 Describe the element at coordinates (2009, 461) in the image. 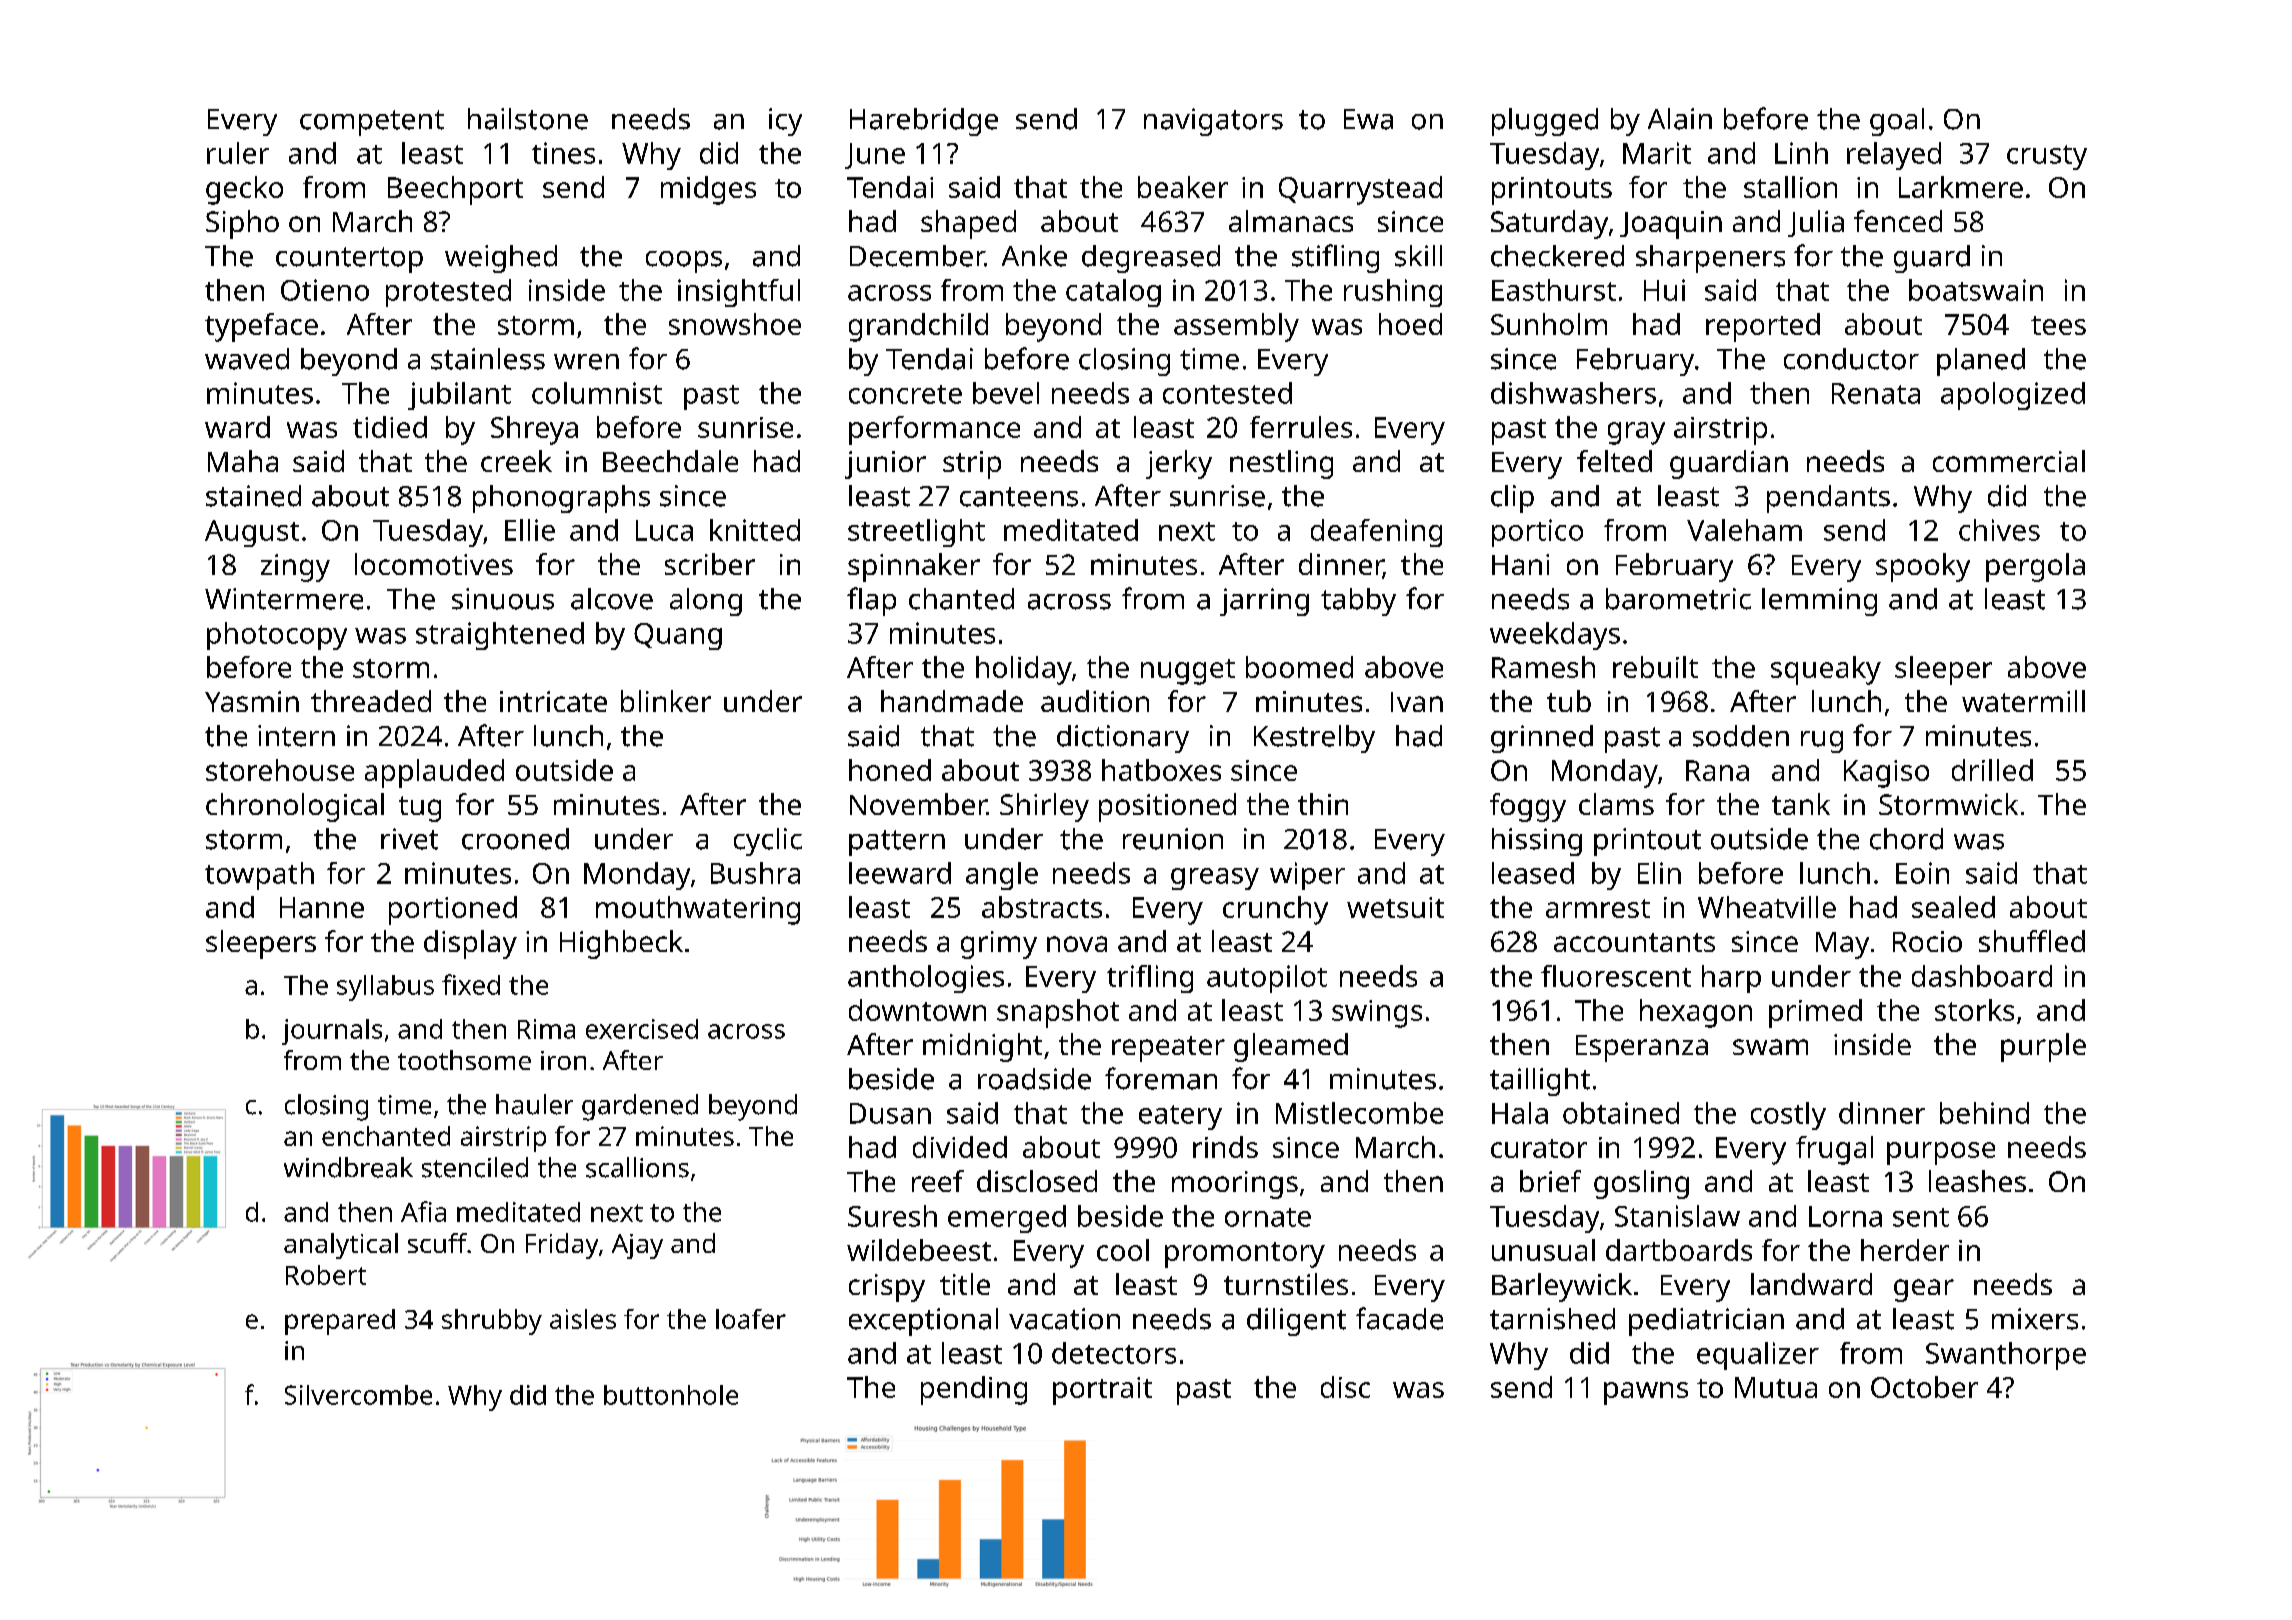

I see `commercial` at that location.
